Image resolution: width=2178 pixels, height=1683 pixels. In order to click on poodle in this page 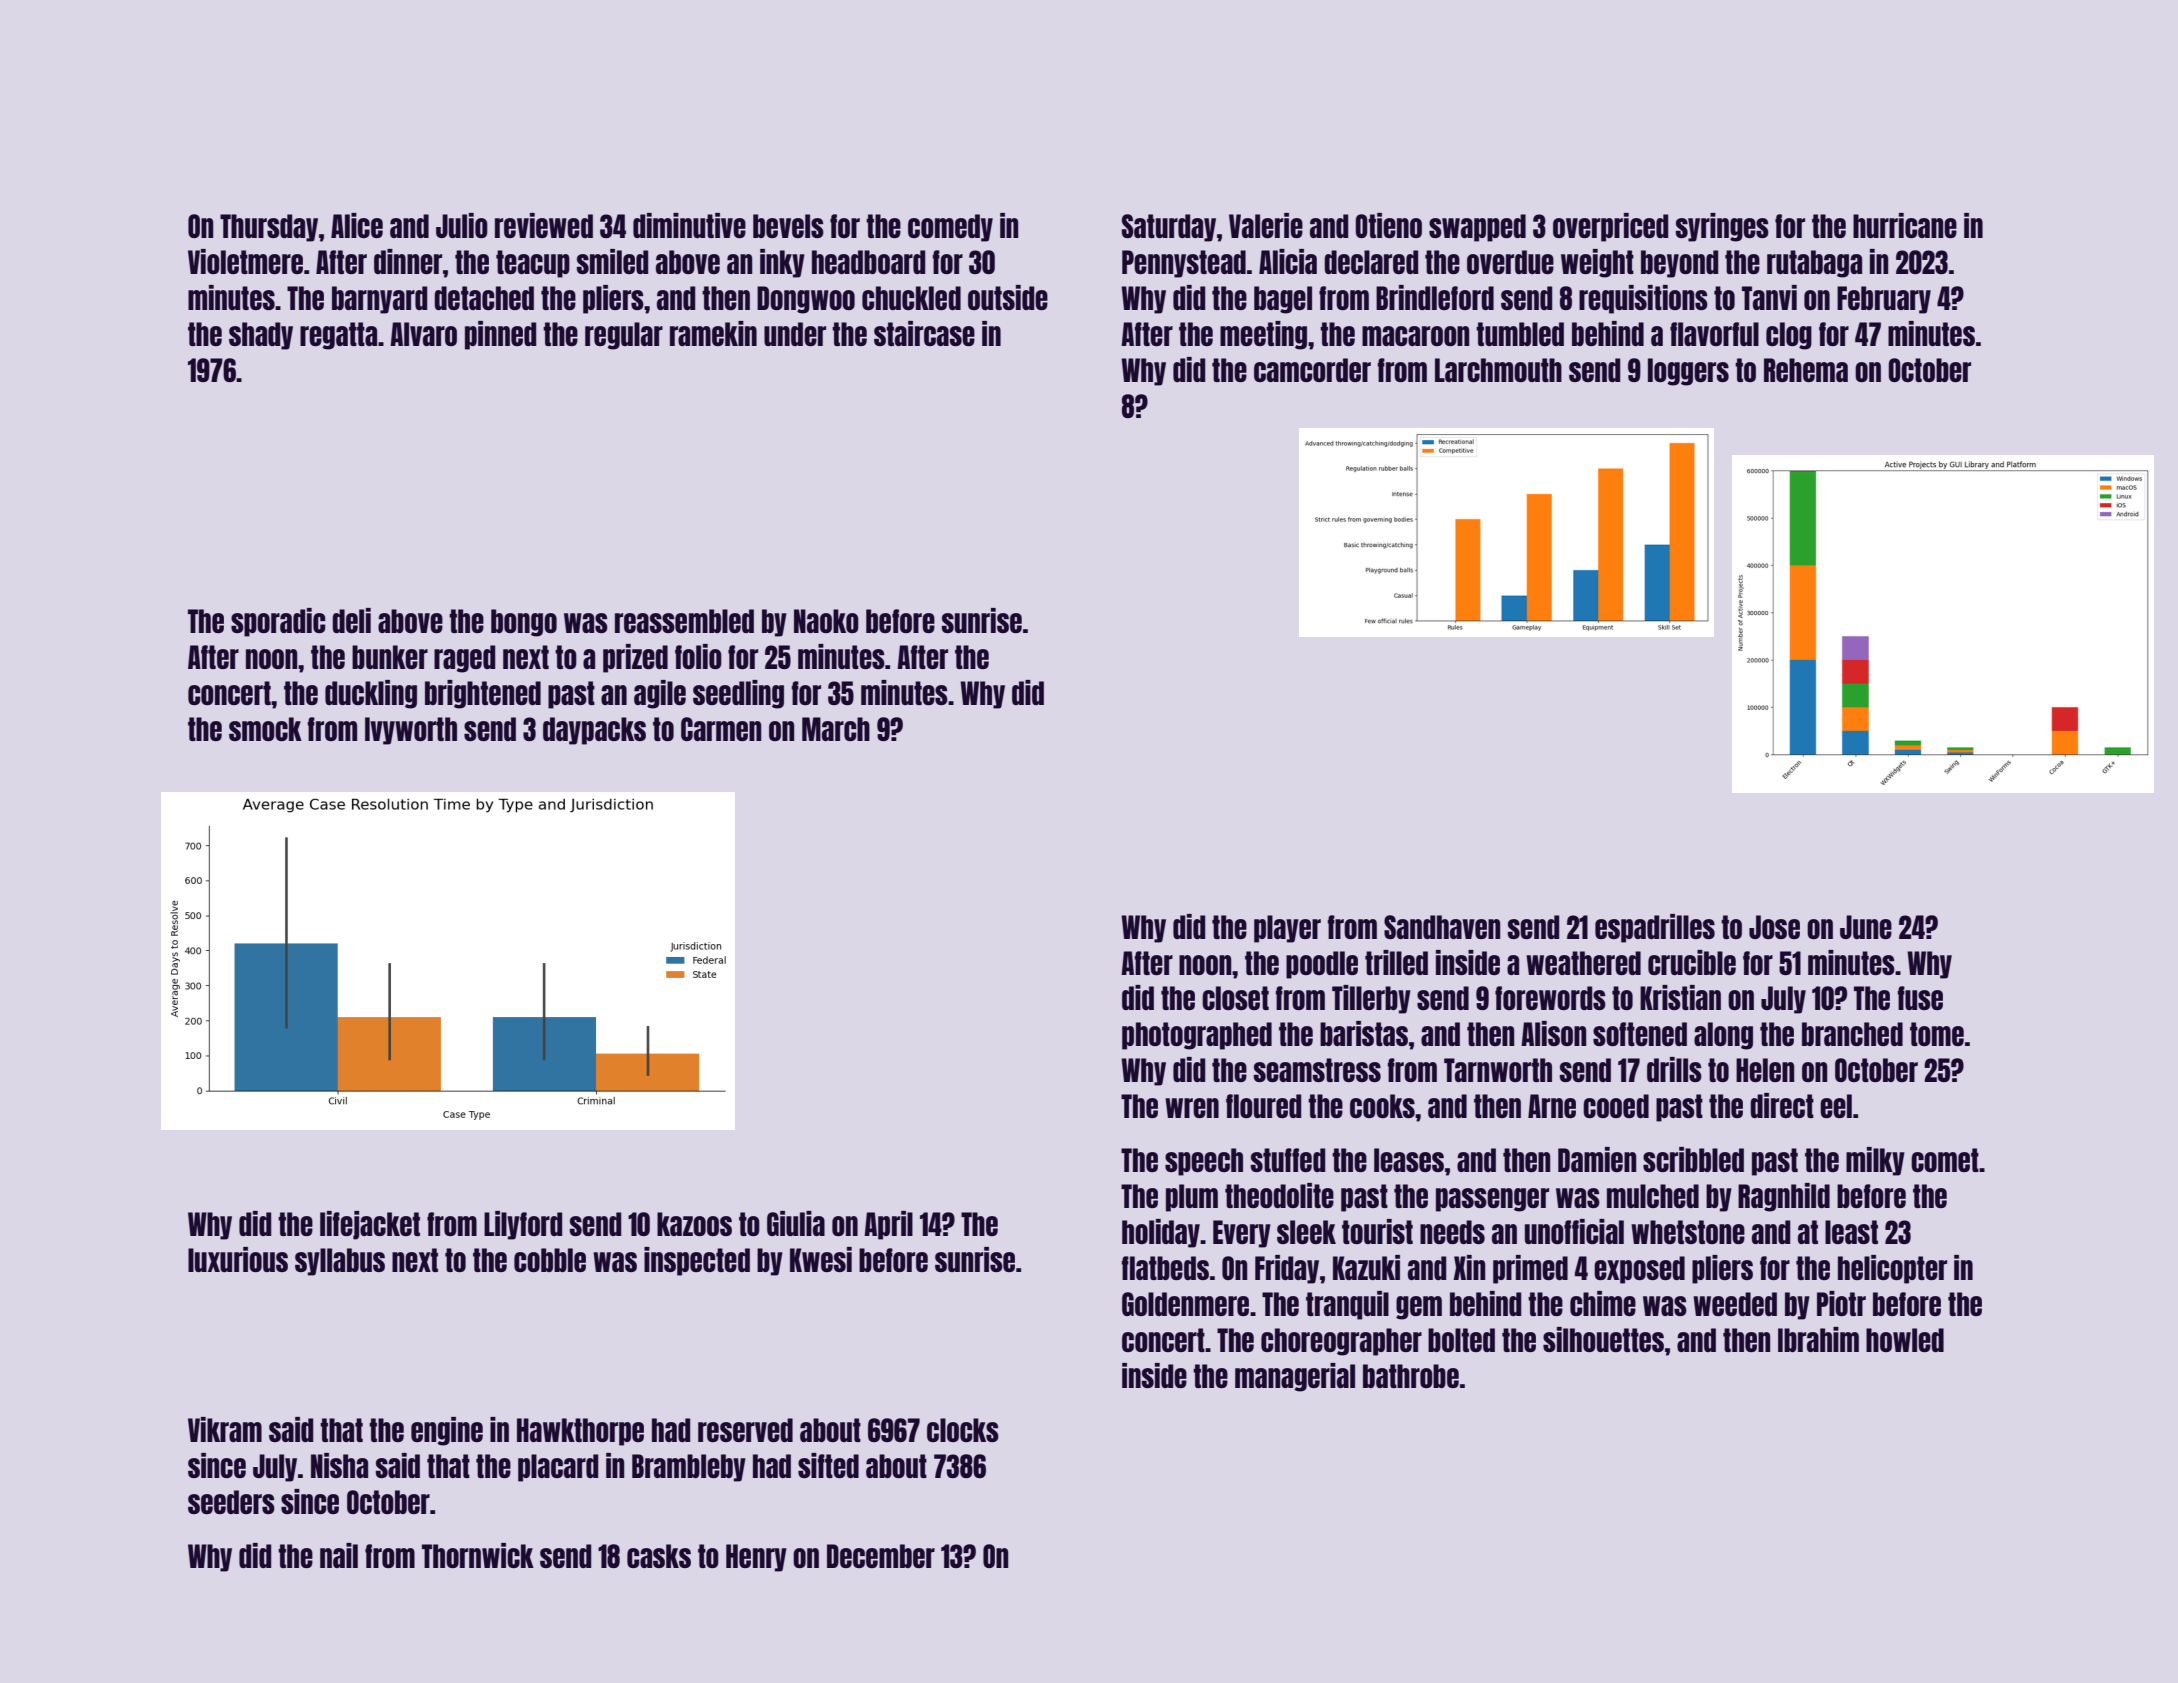, I will do `click(1322, 965)`.
